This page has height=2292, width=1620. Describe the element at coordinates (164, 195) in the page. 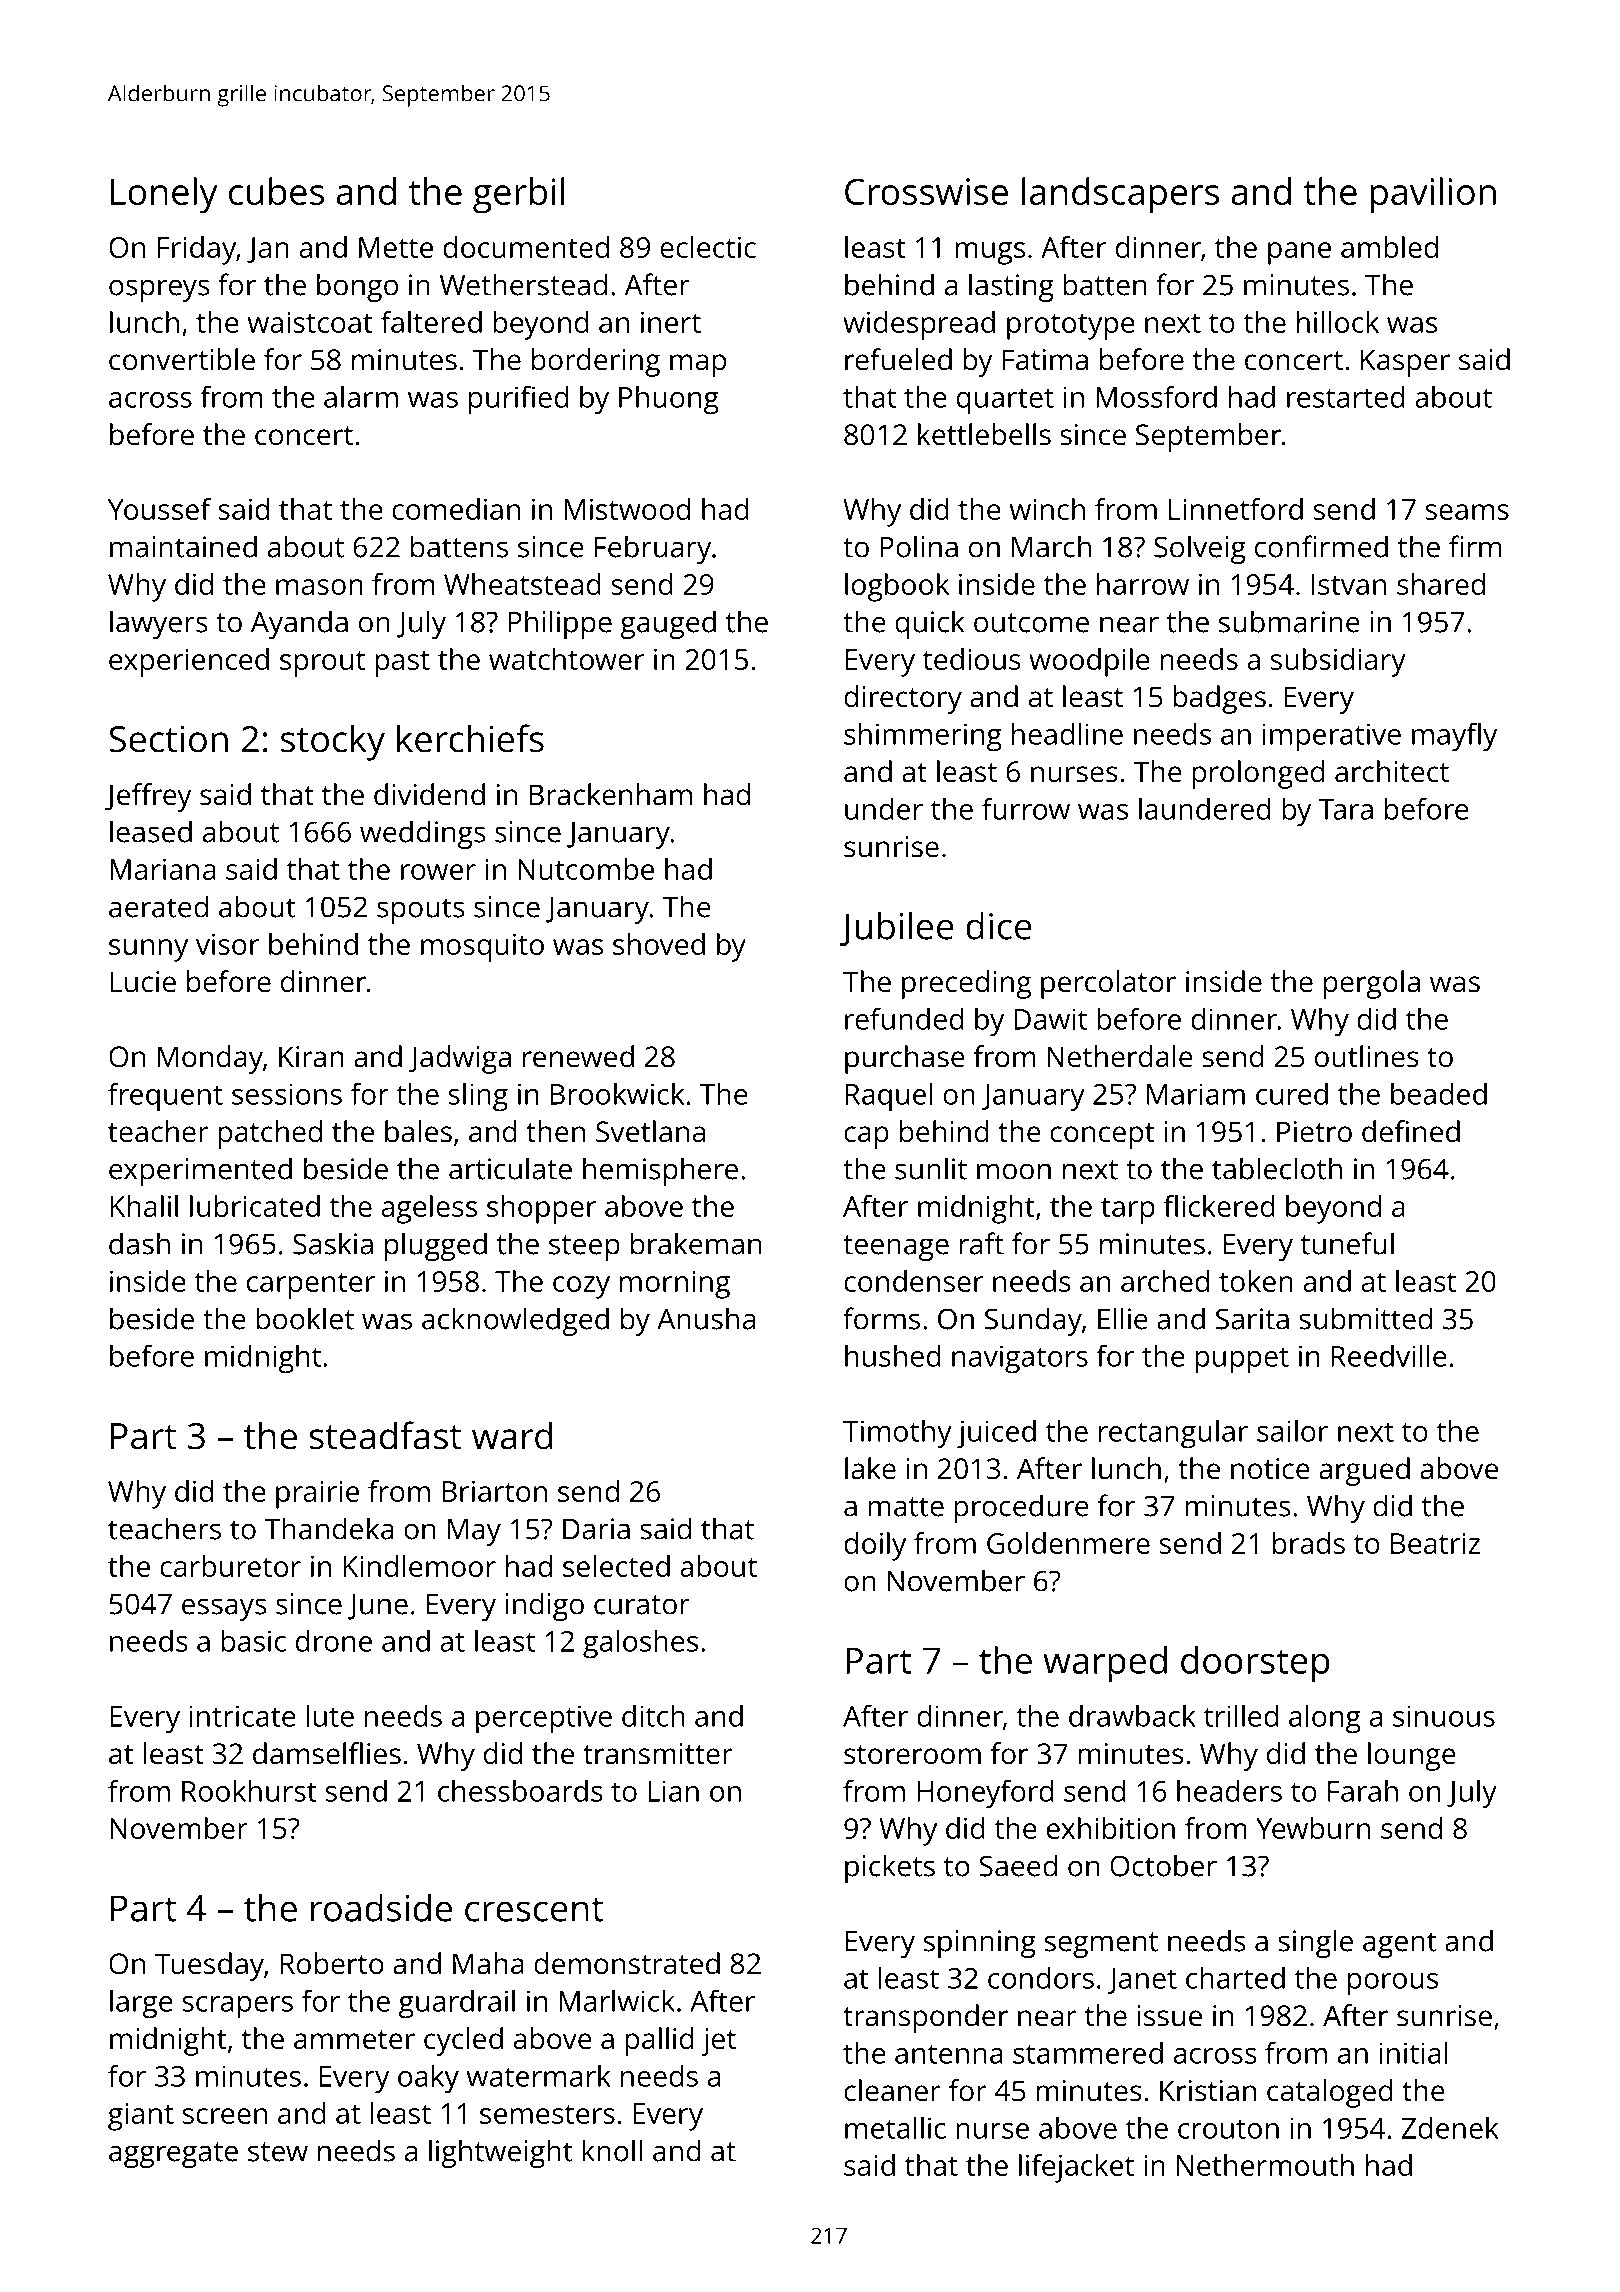

I see `Lonely` at that location.
